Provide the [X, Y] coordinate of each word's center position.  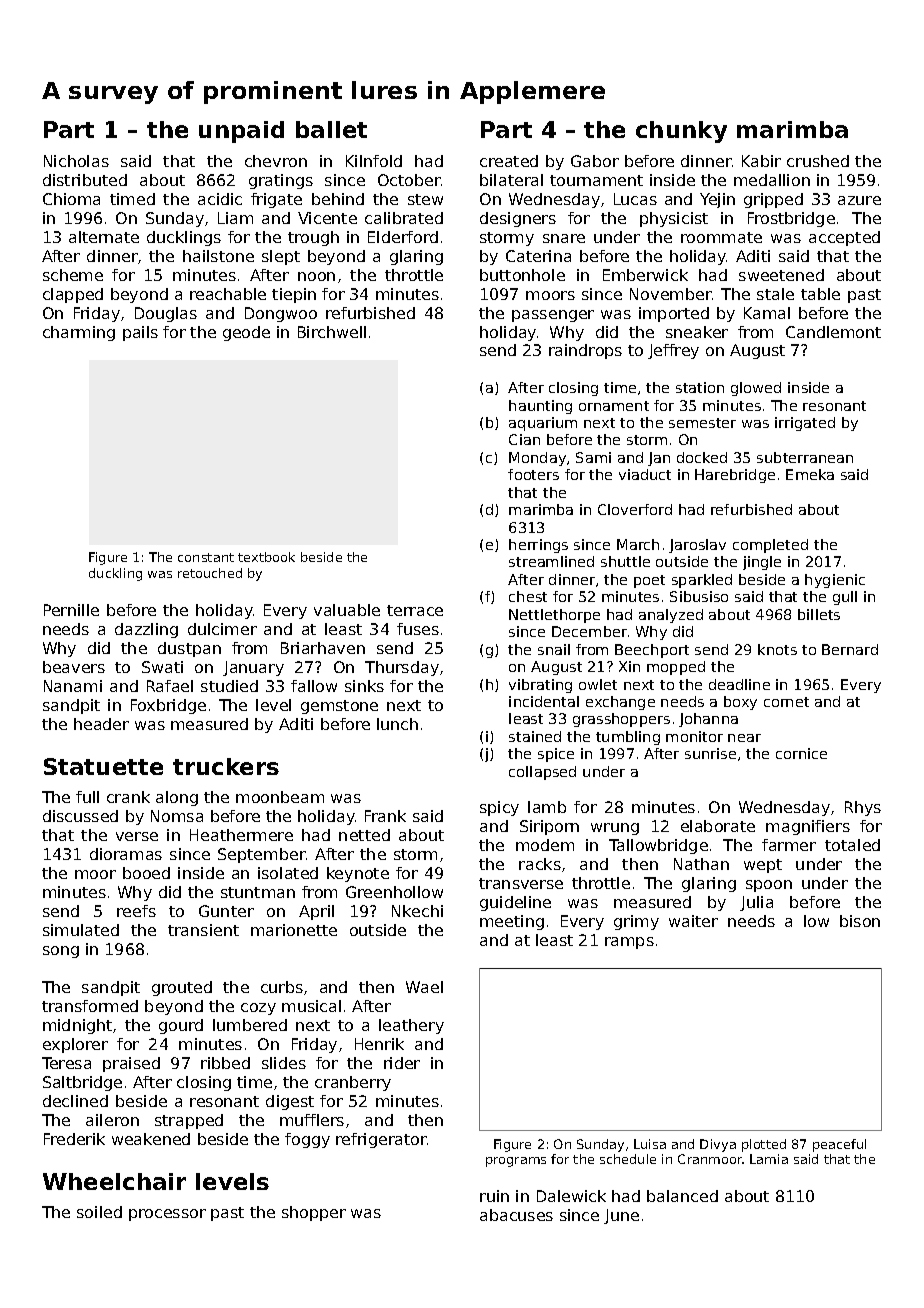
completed [770, 546]
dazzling [146, 630]
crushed [818, 161]
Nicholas [76, 161]
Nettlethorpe [554, 616]
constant [206, 557]
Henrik [379, 1044]
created [509, 161]
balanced [682, 1196]
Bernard [850, 649]
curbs [282, 987]
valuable [347, 610]
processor [167, 1215]
